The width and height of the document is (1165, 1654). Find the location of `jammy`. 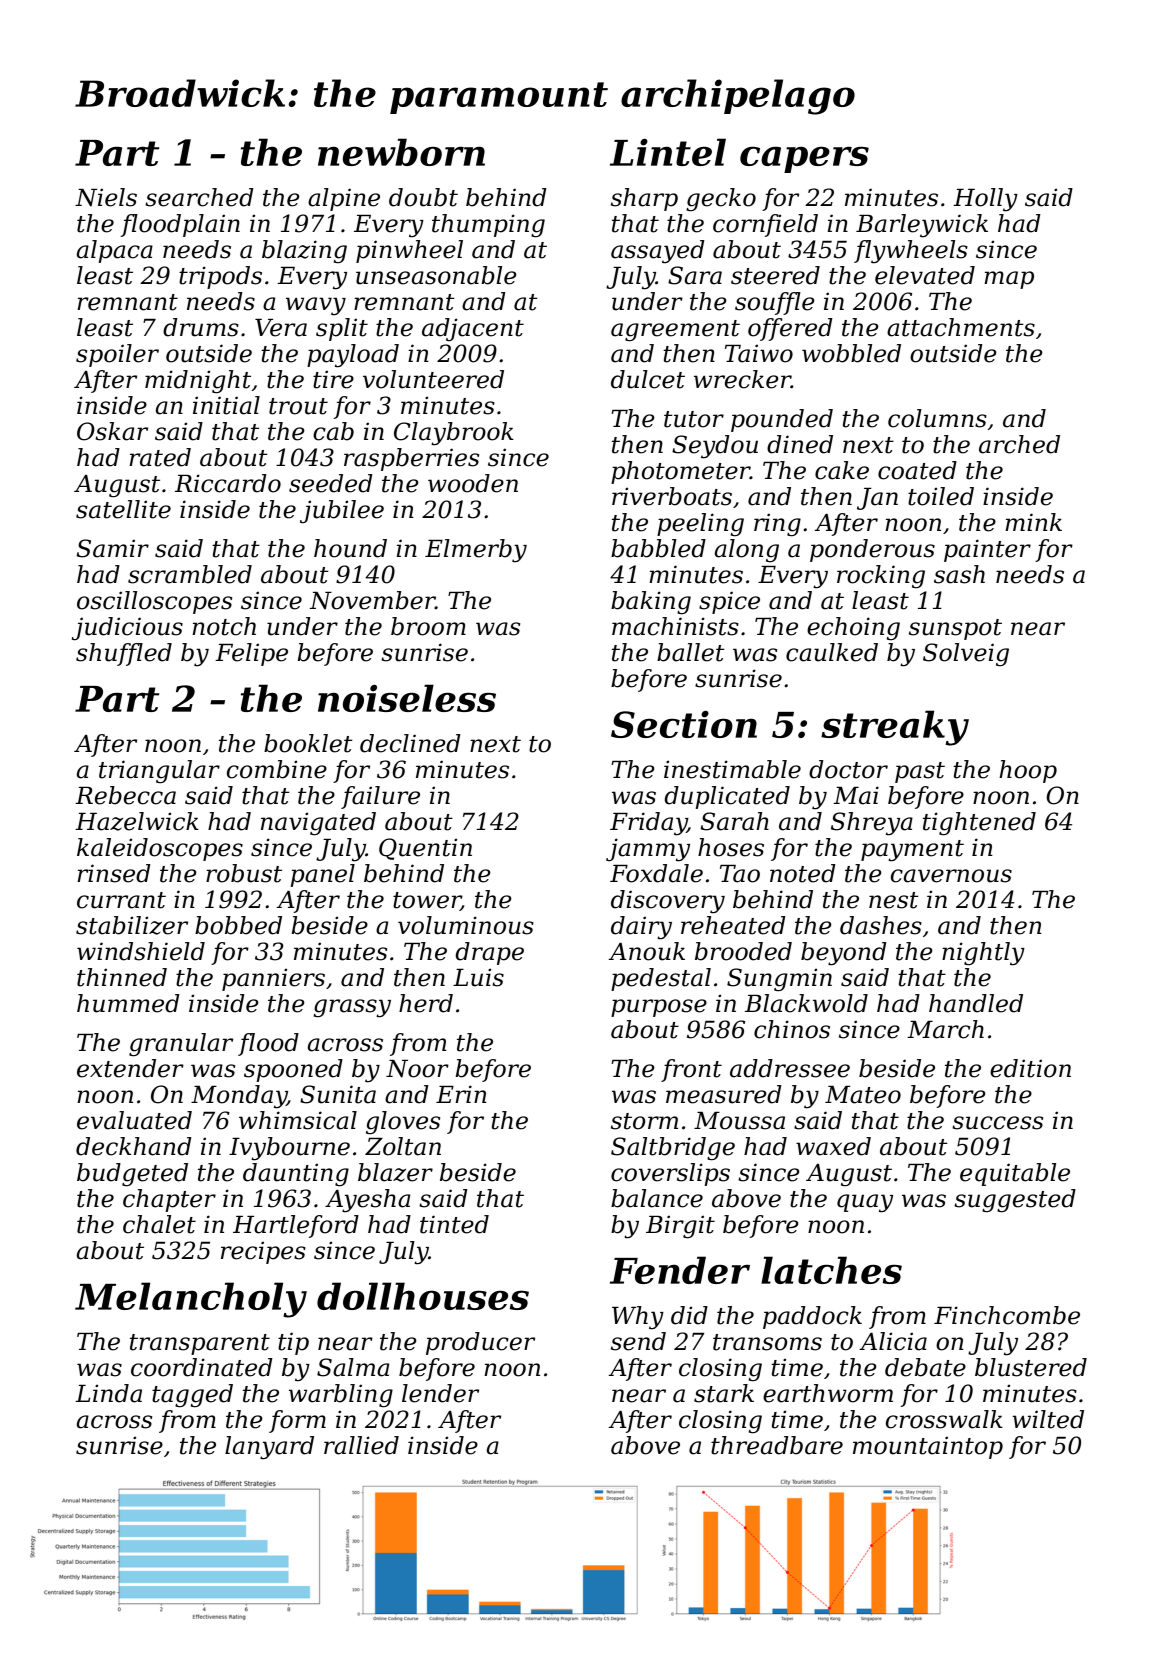

jammy is located at coordinates (648, 850).
